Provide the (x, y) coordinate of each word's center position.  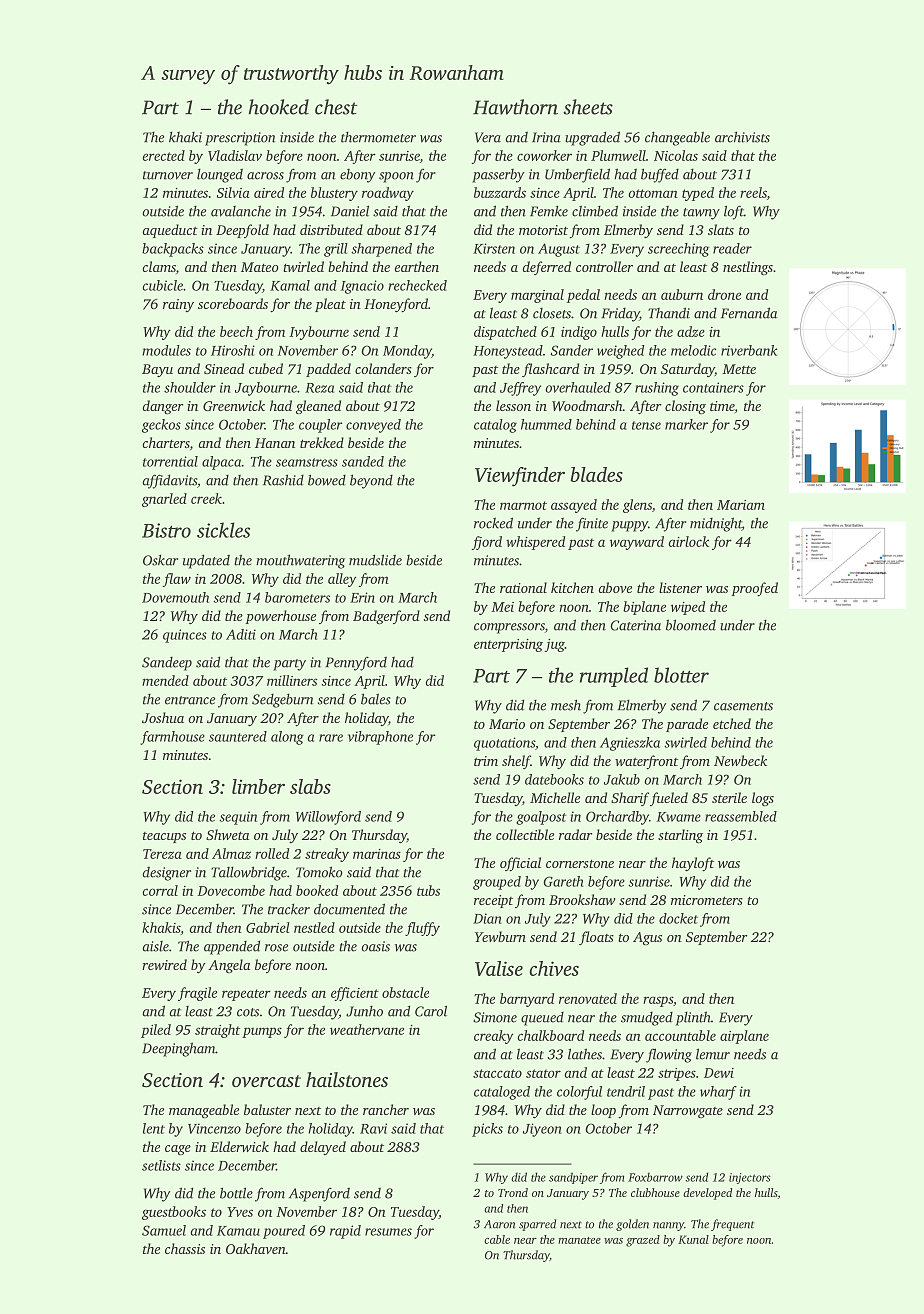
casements (743, 706)
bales (376, 699)
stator (543, 1073)
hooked (279, 107)
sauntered (238, 736)
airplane (744, 1037)
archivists (742, 137)
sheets (588, 107)
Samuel (164, 1230)
